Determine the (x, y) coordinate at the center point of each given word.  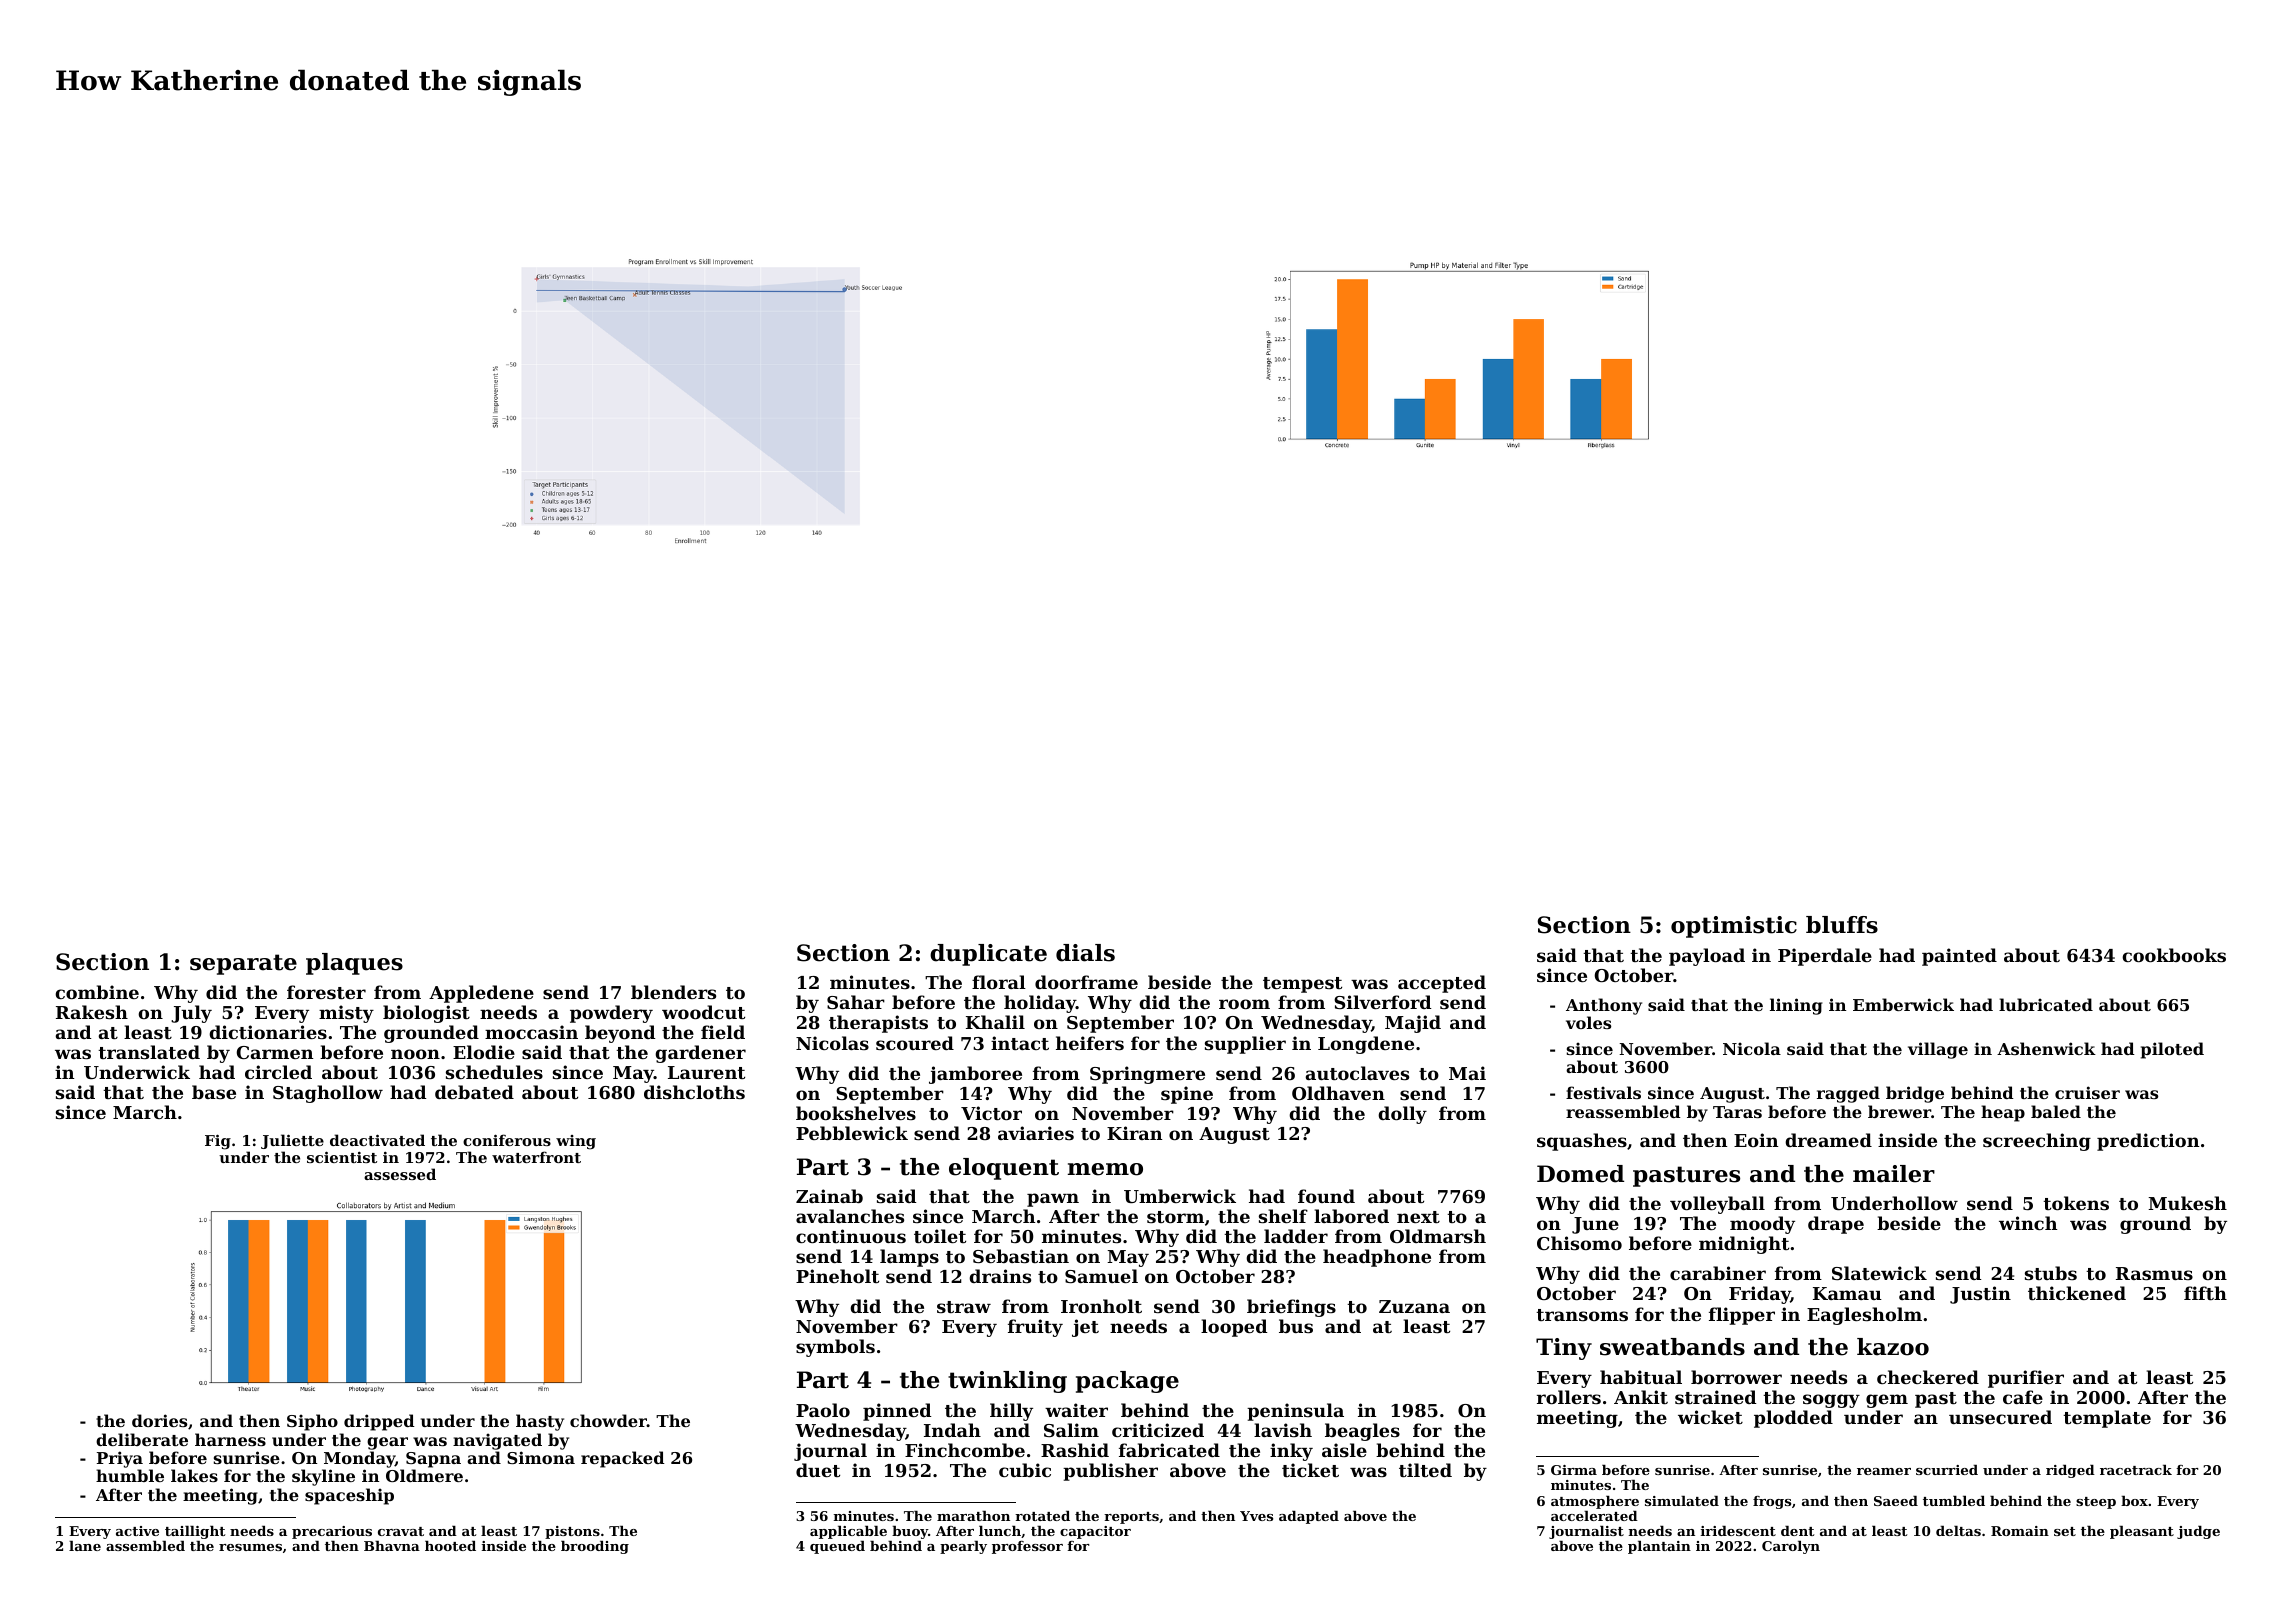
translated (149, 1052)
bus (1296, 1326)
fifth (2205, 1293)
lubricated (2046, 1004)
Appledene (481, 994)
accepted (1442, 984)
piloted (2172, 1050)
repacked (623, 1459)
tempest (1302, 985)
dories (159, 1420)
